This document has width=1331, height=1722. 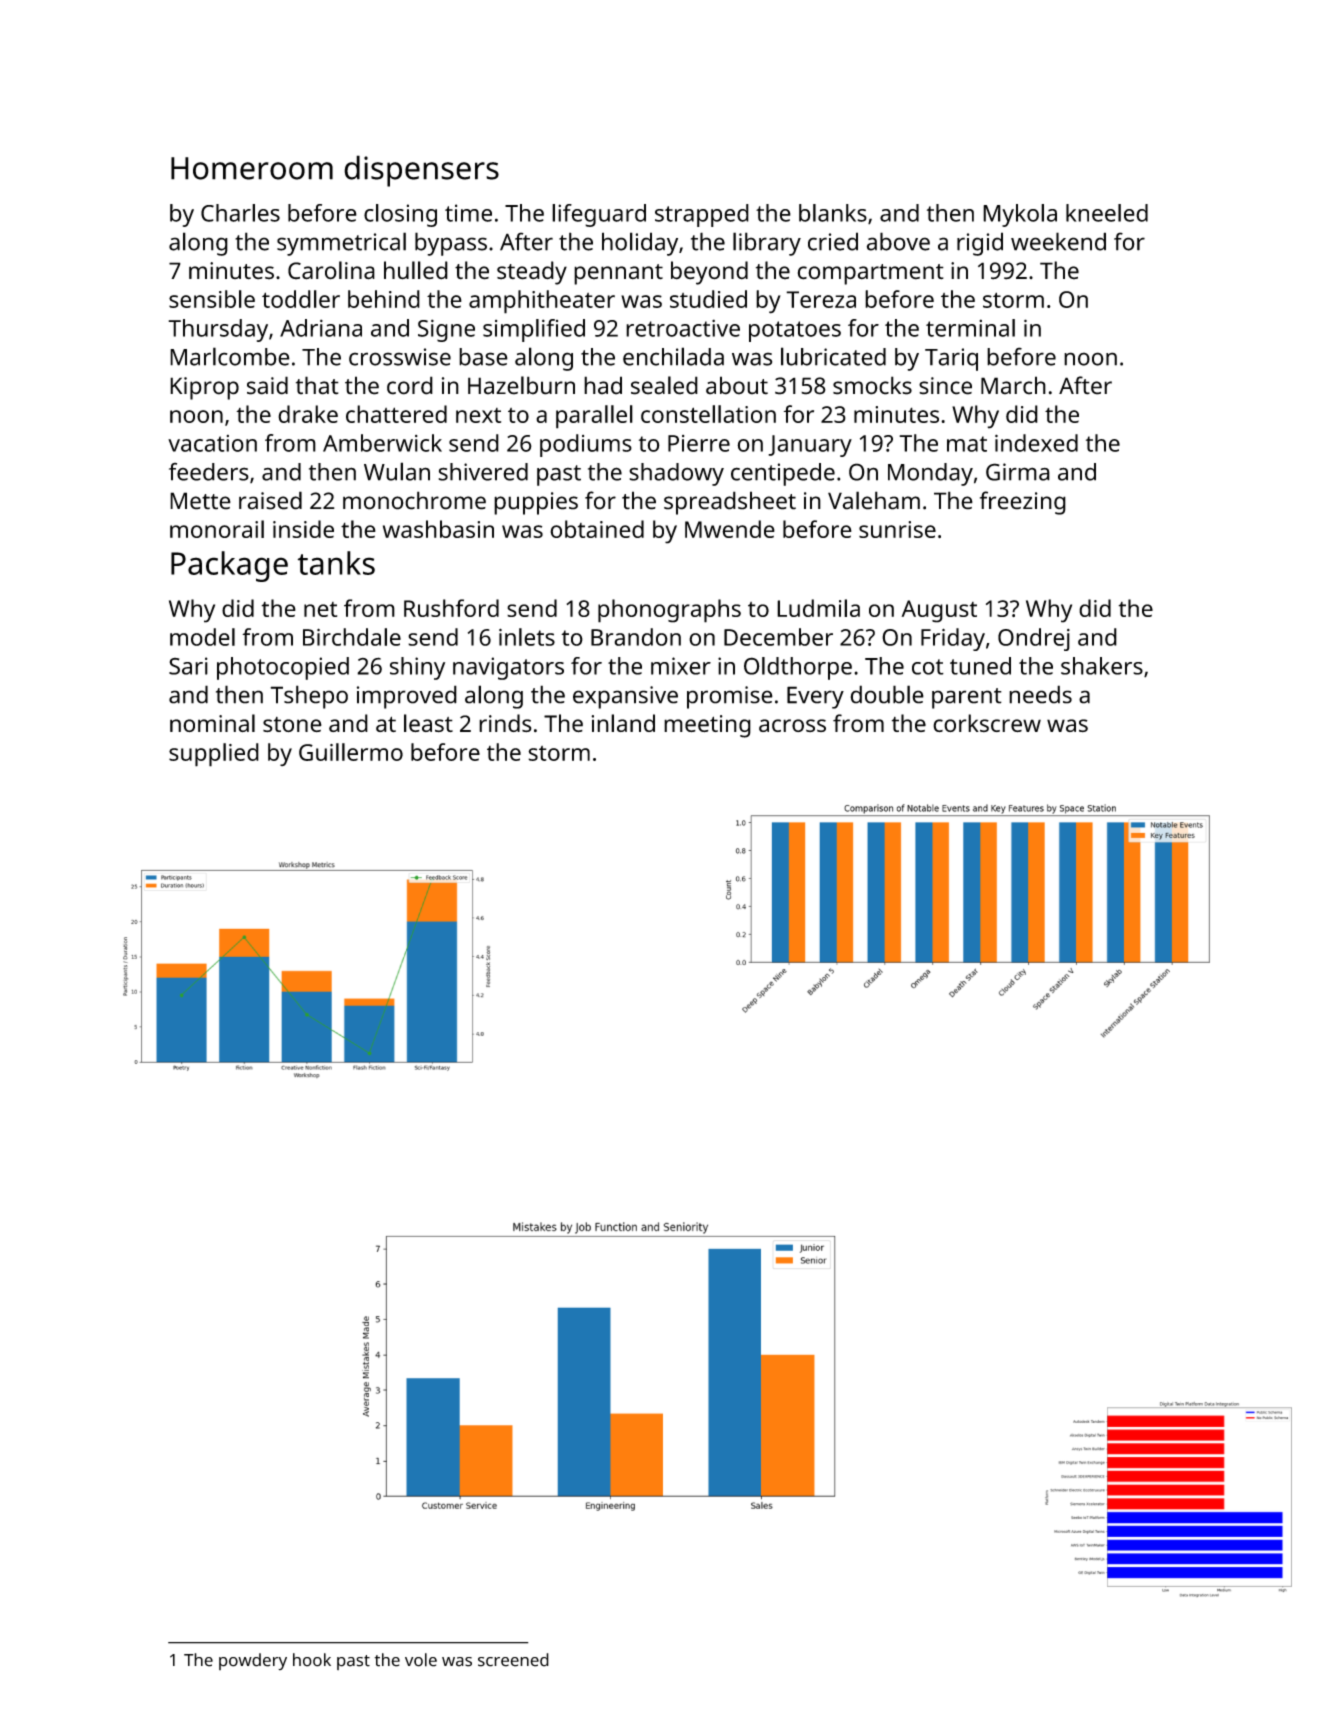 What do you see at coordinates (987, 723) in the document?
I see `corkscrew` at bounding box center [987, 723].
